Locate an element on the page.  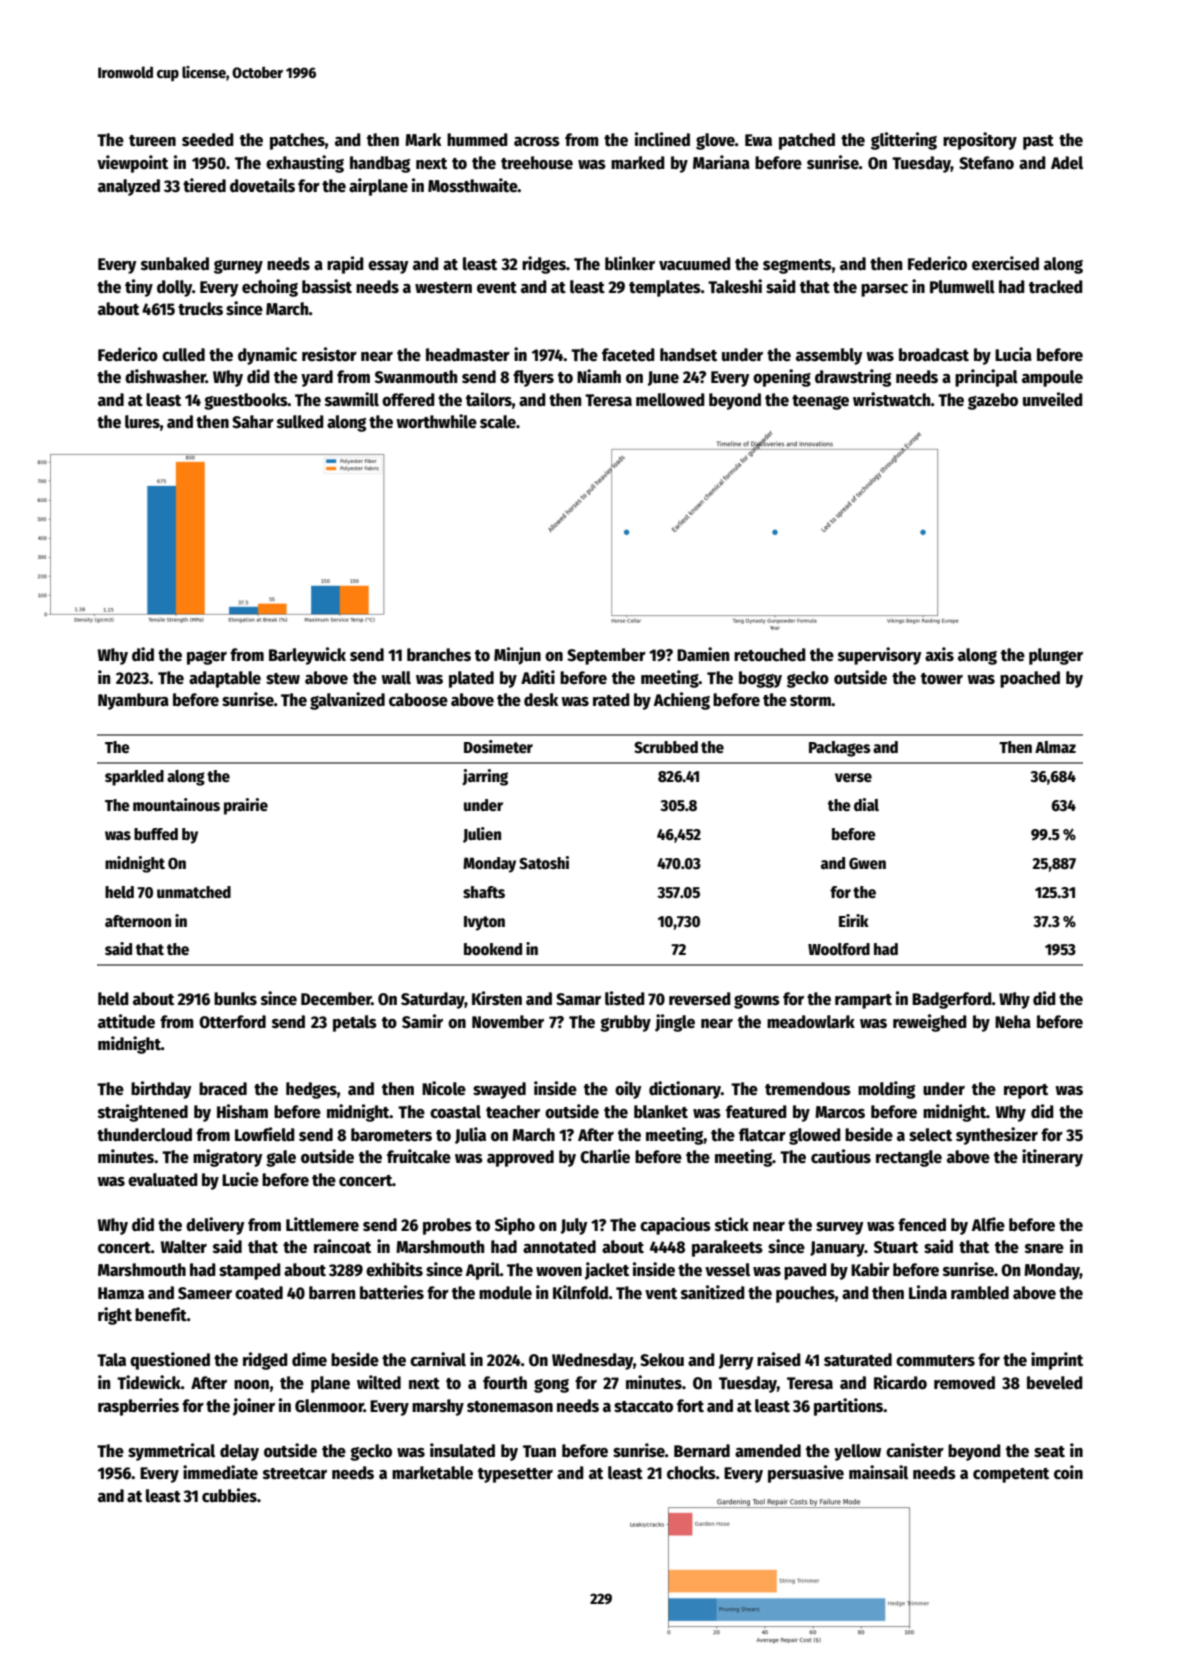
glittering is located at coordinates (904, 141).
